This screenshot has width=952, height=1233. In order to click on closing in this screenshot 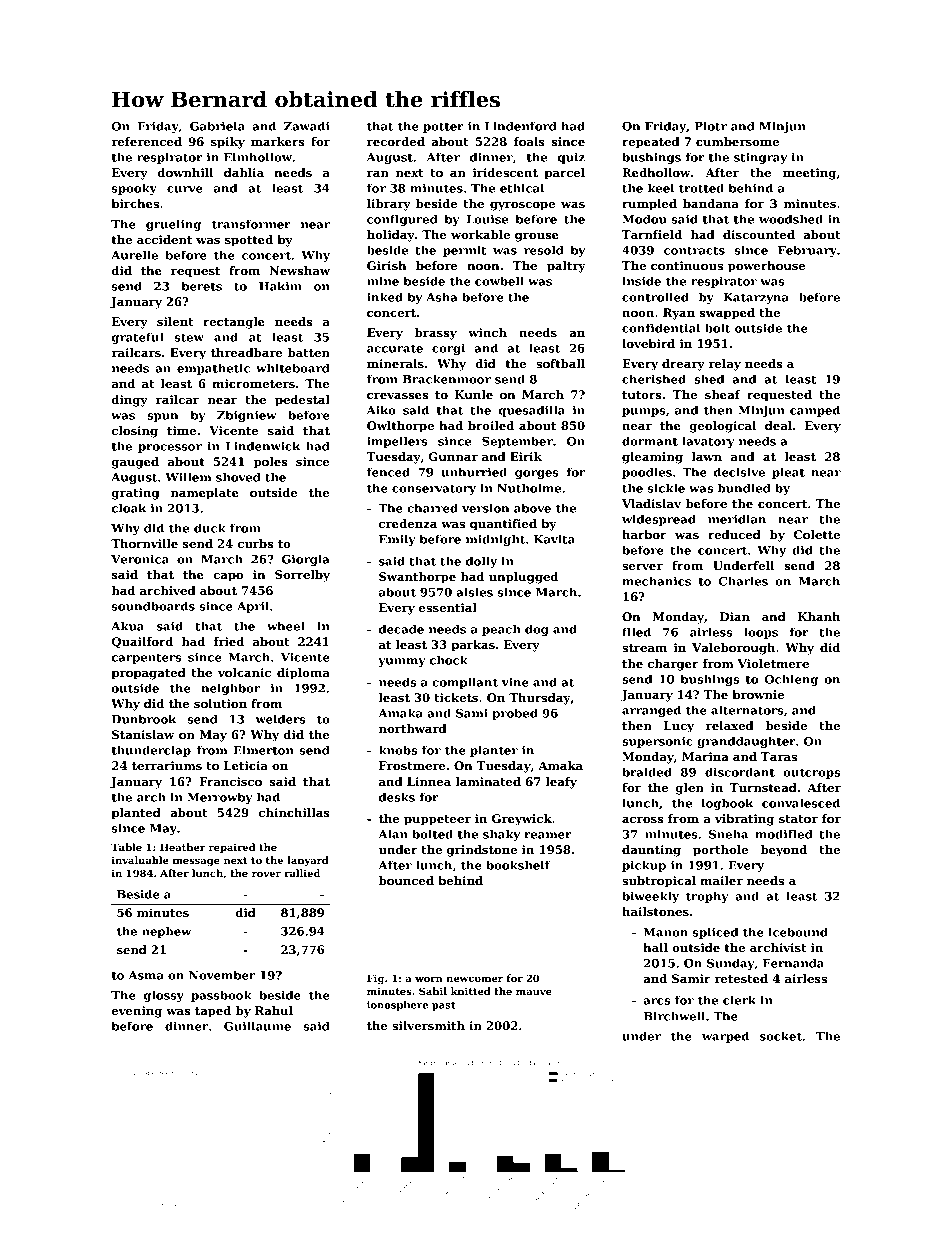, I will do `click(135, 432)`.
